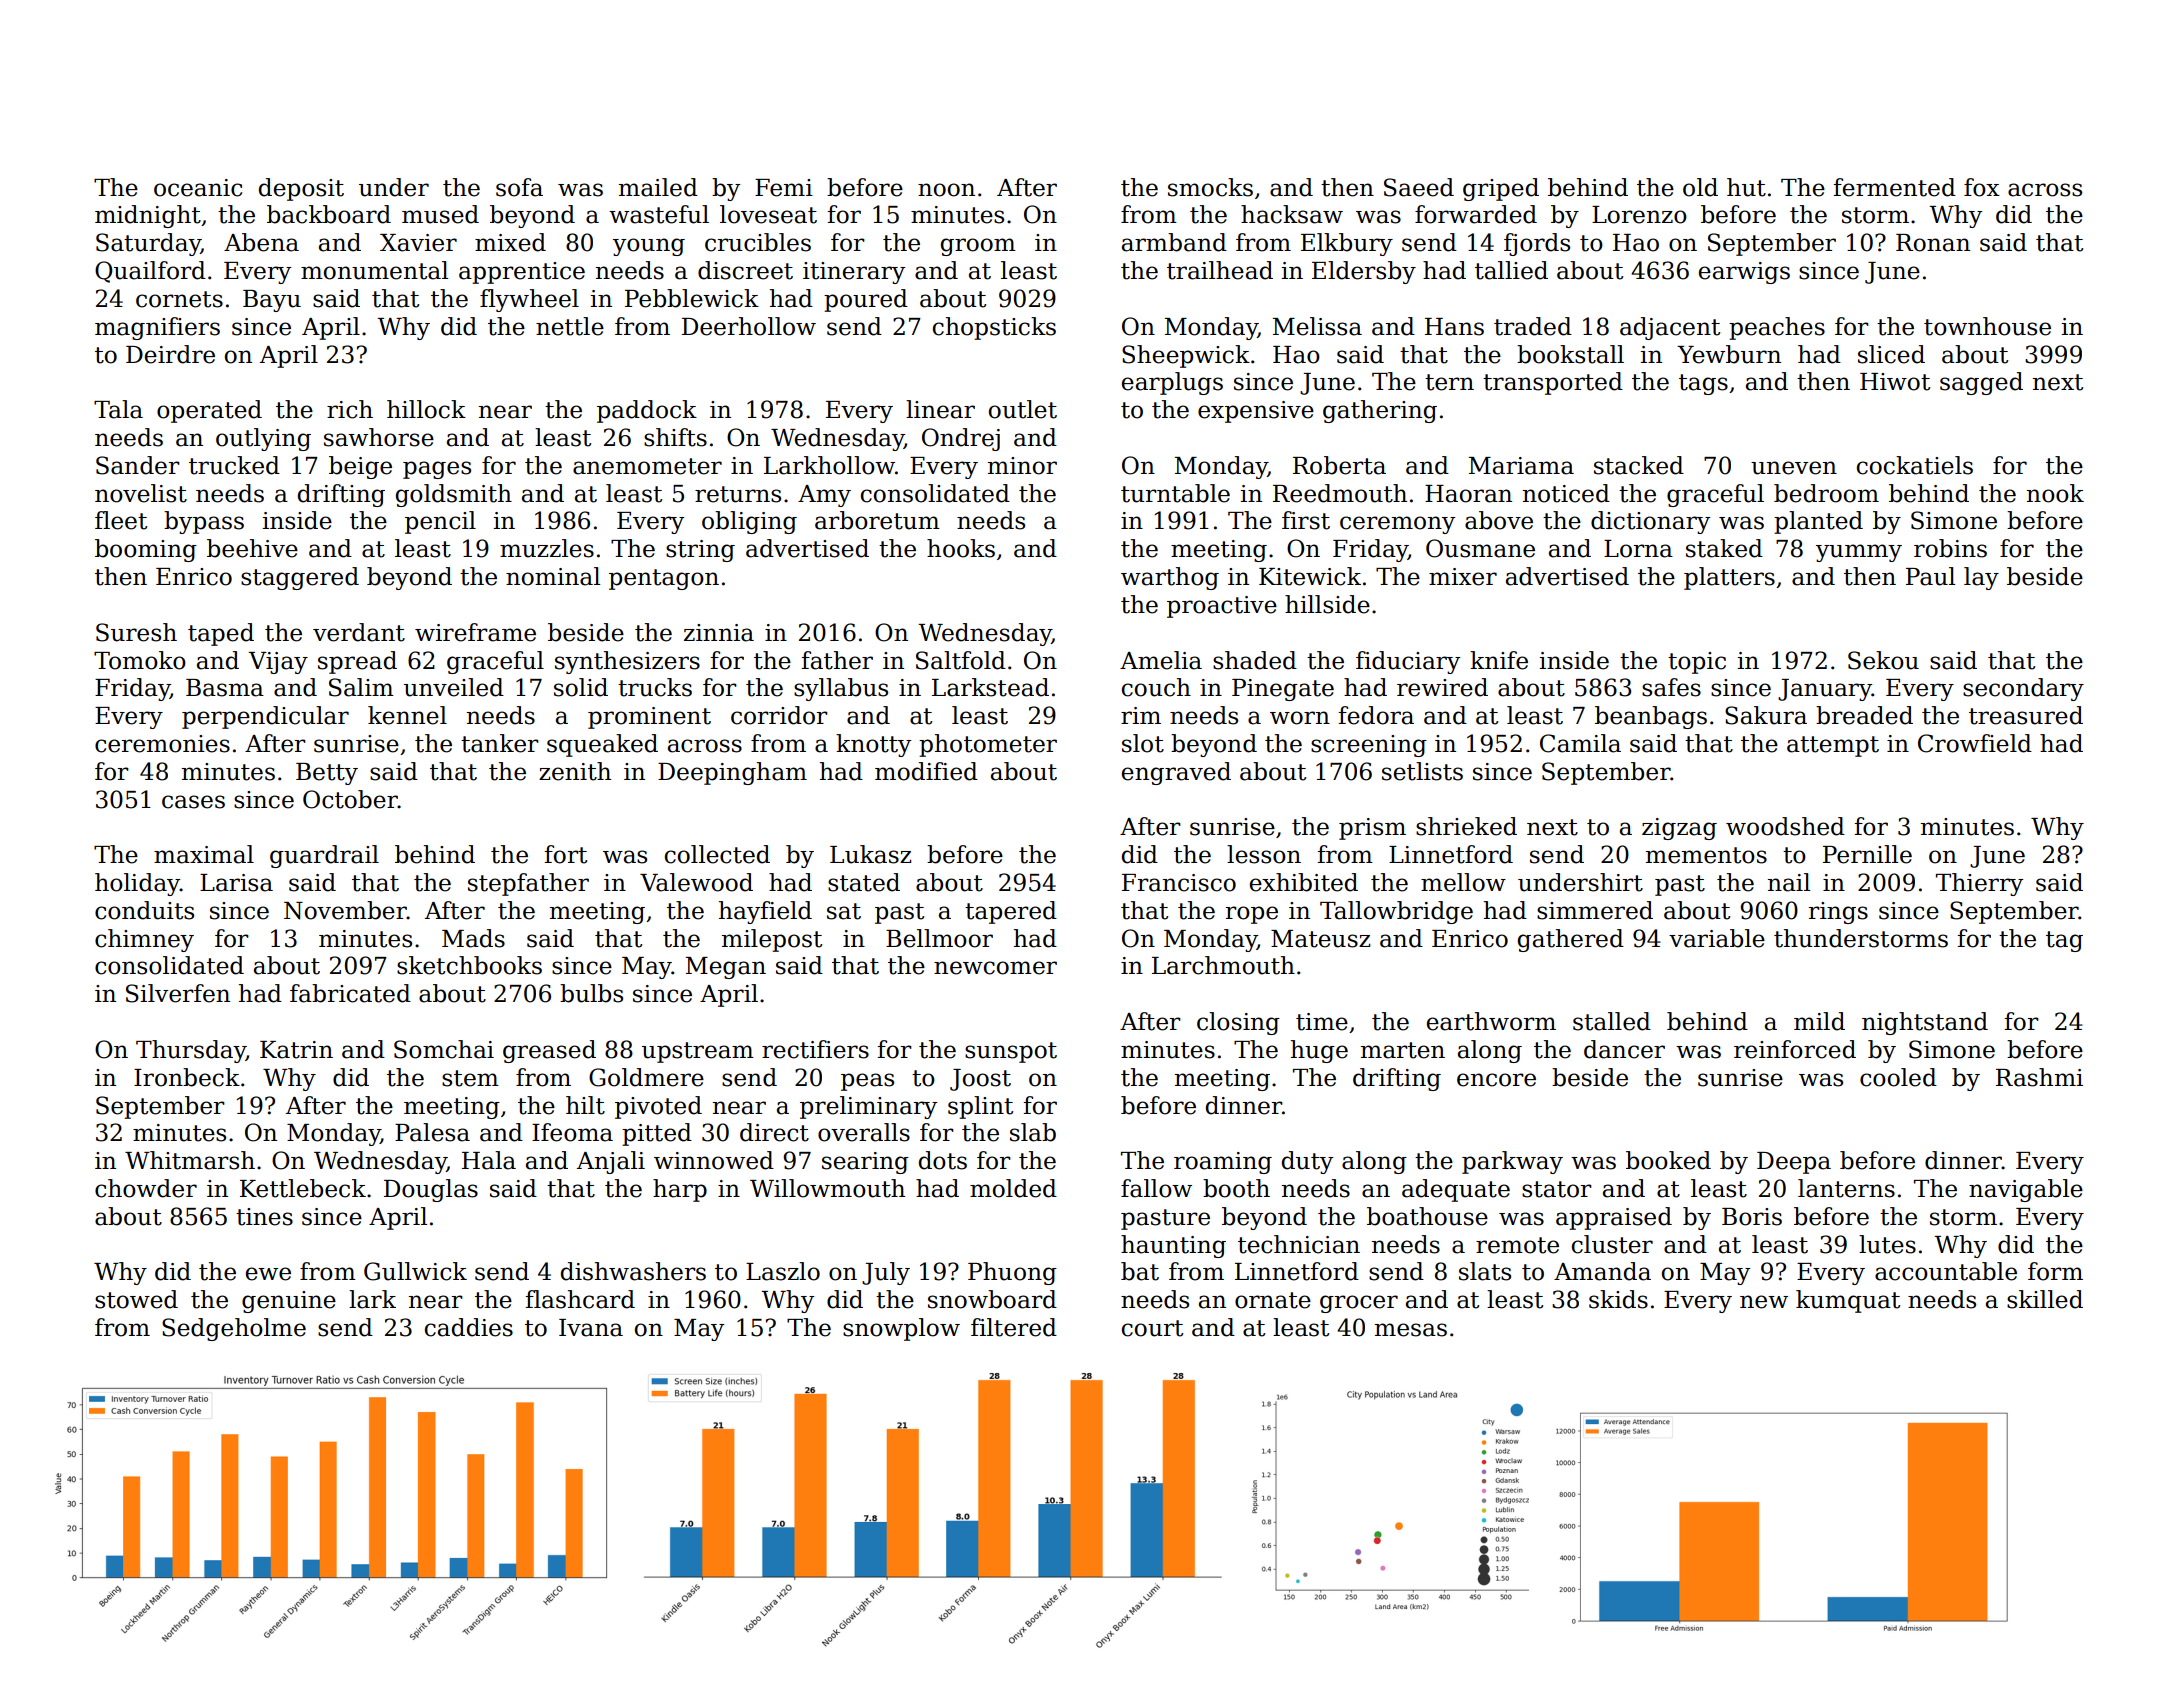 This document has width=2178, height=1683. I want to click on Quailford, so click(150, 272).
